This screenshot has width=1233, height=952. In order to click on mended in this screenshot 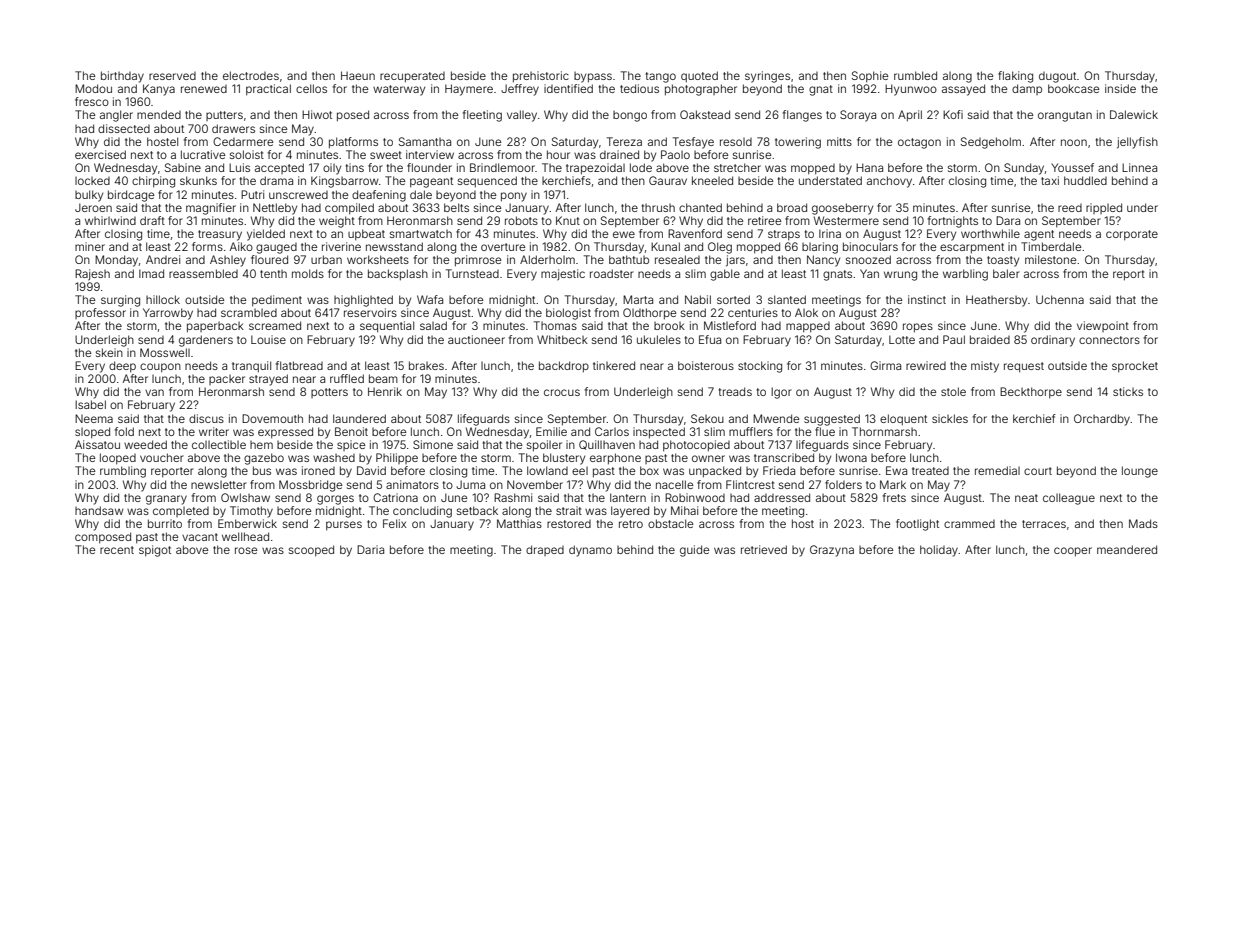, I will do `click(159, 114)`.
